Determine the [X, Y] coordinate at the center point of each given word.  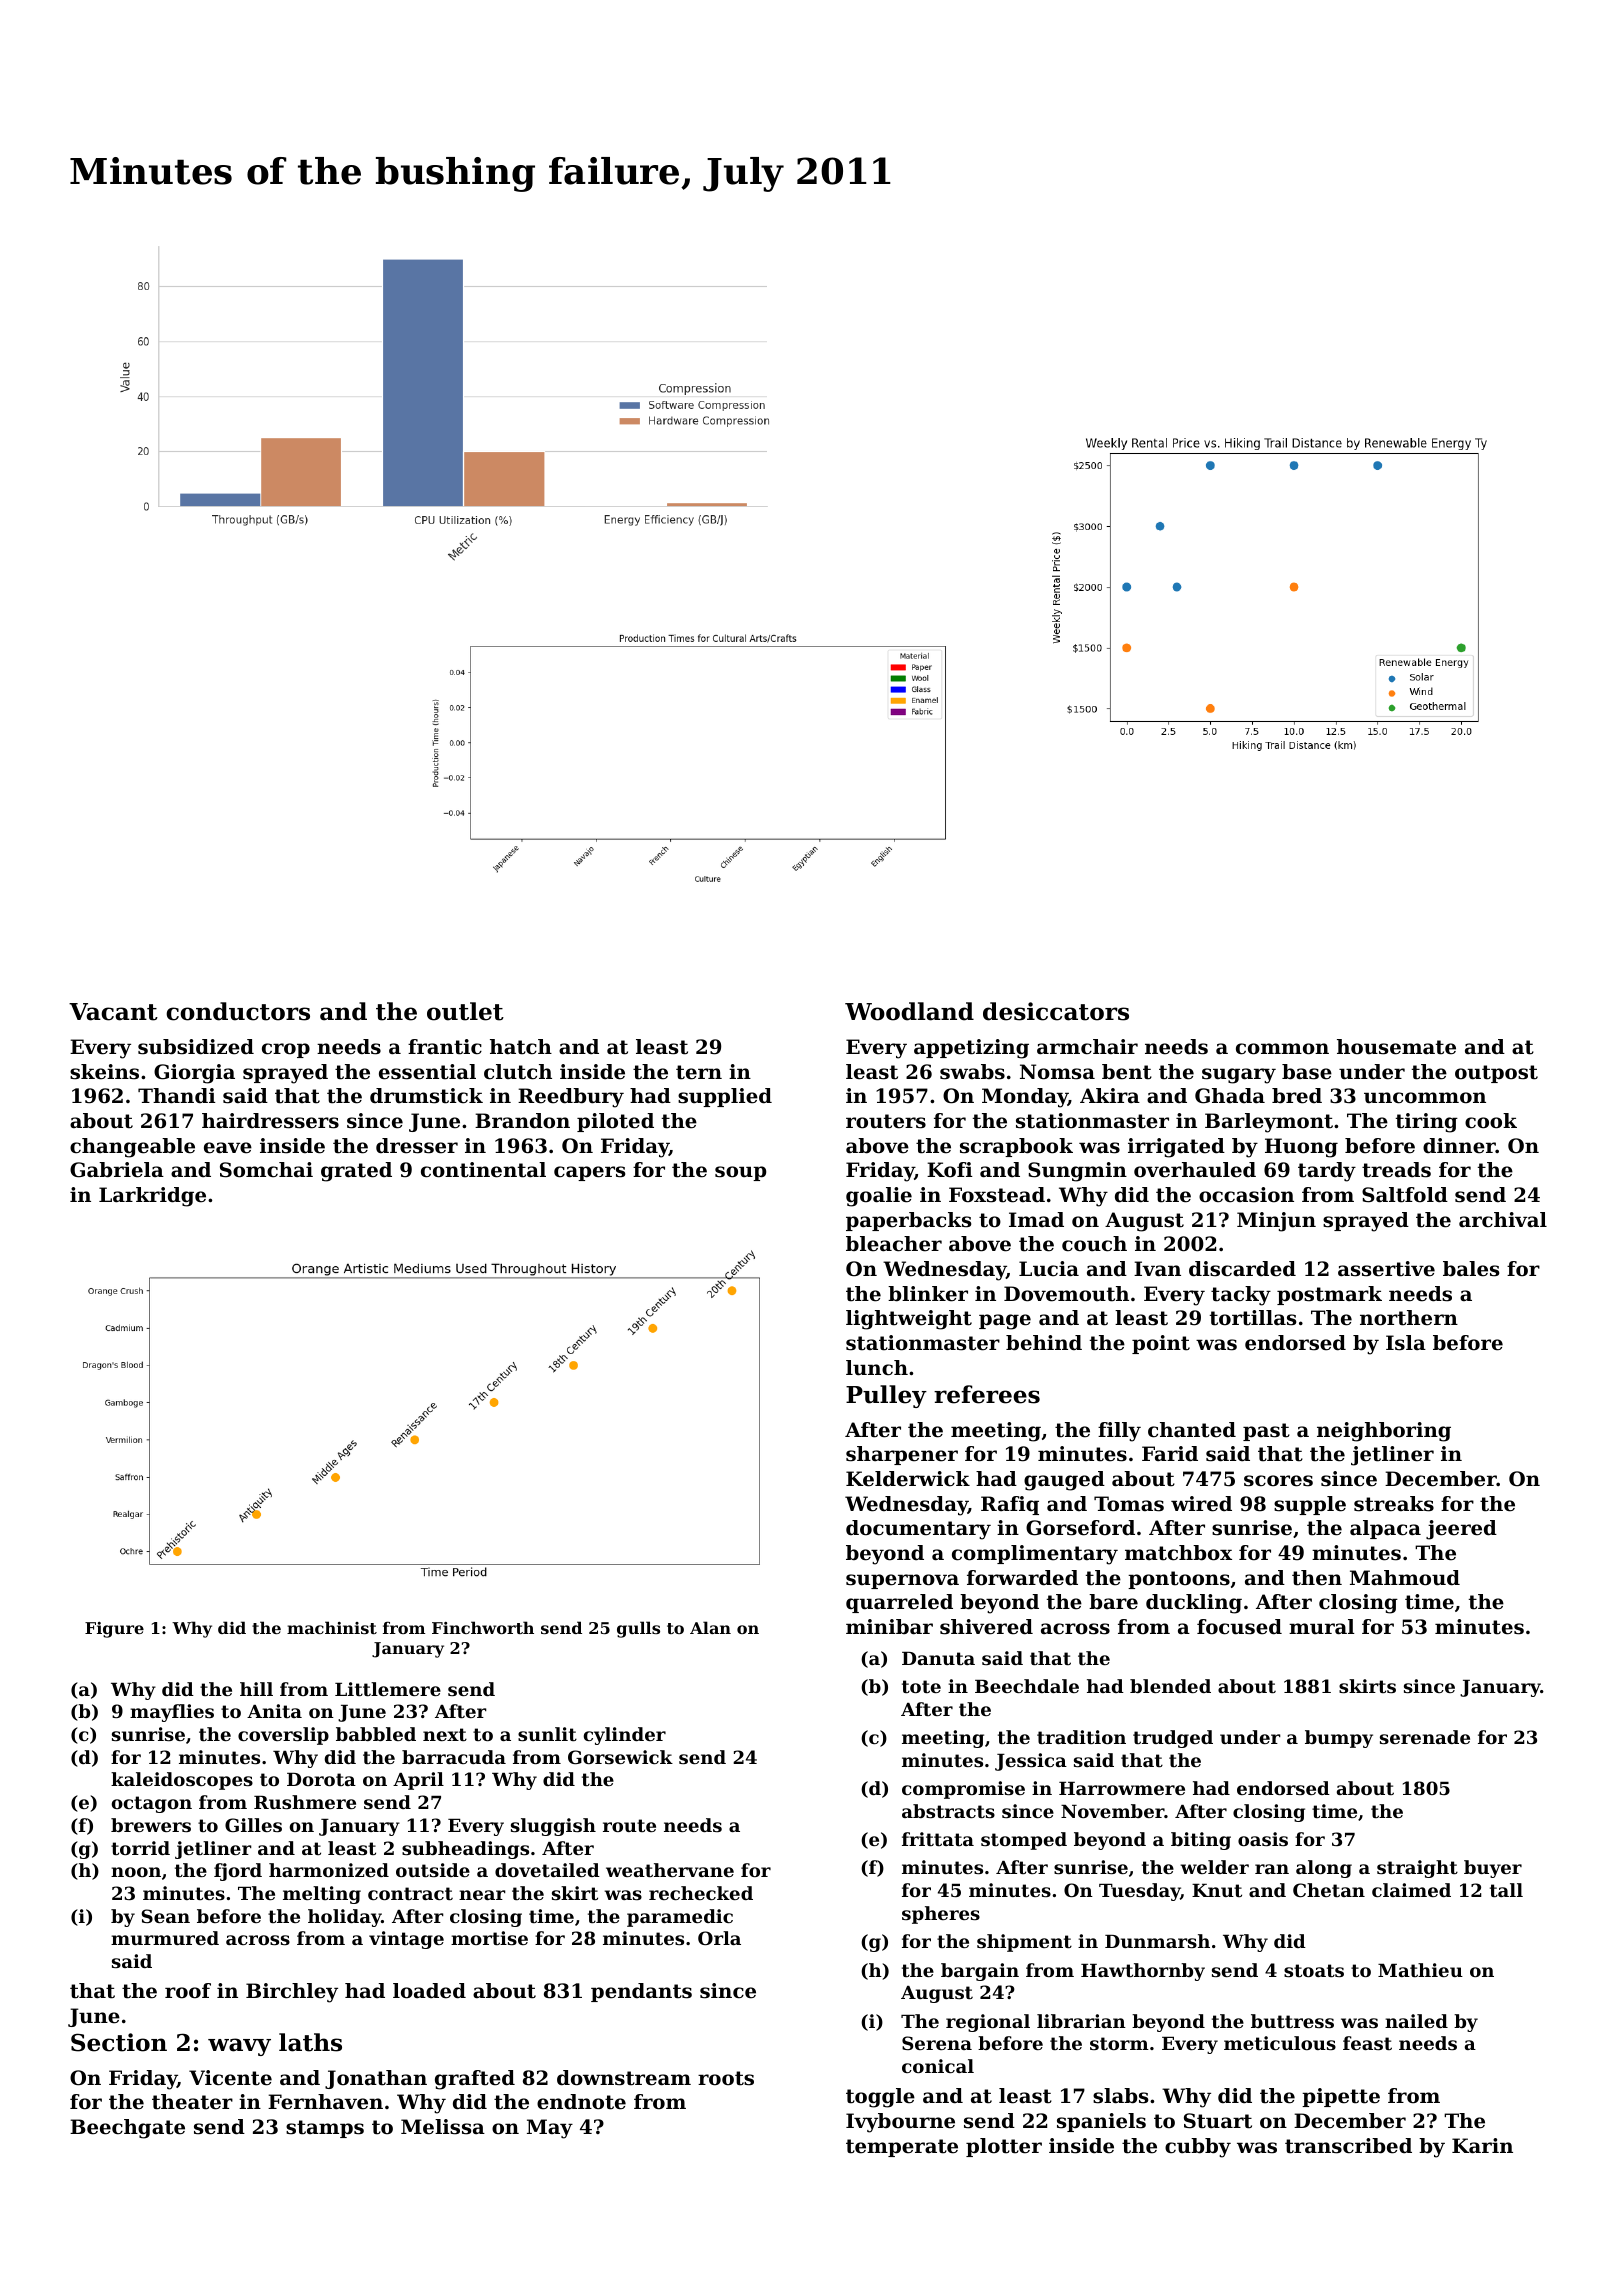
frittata [938, 1839]
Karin [1482, 2145]
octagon [152, 1804]
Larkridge [152, 1197]
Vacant [113, 1012]
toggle [880, 2098]
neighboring [1384, 1432]
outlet [465, 1011]
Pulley [886, 1396]
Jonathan [376, 2079]
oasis [1263, 1839]
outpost [1496, 1074]
